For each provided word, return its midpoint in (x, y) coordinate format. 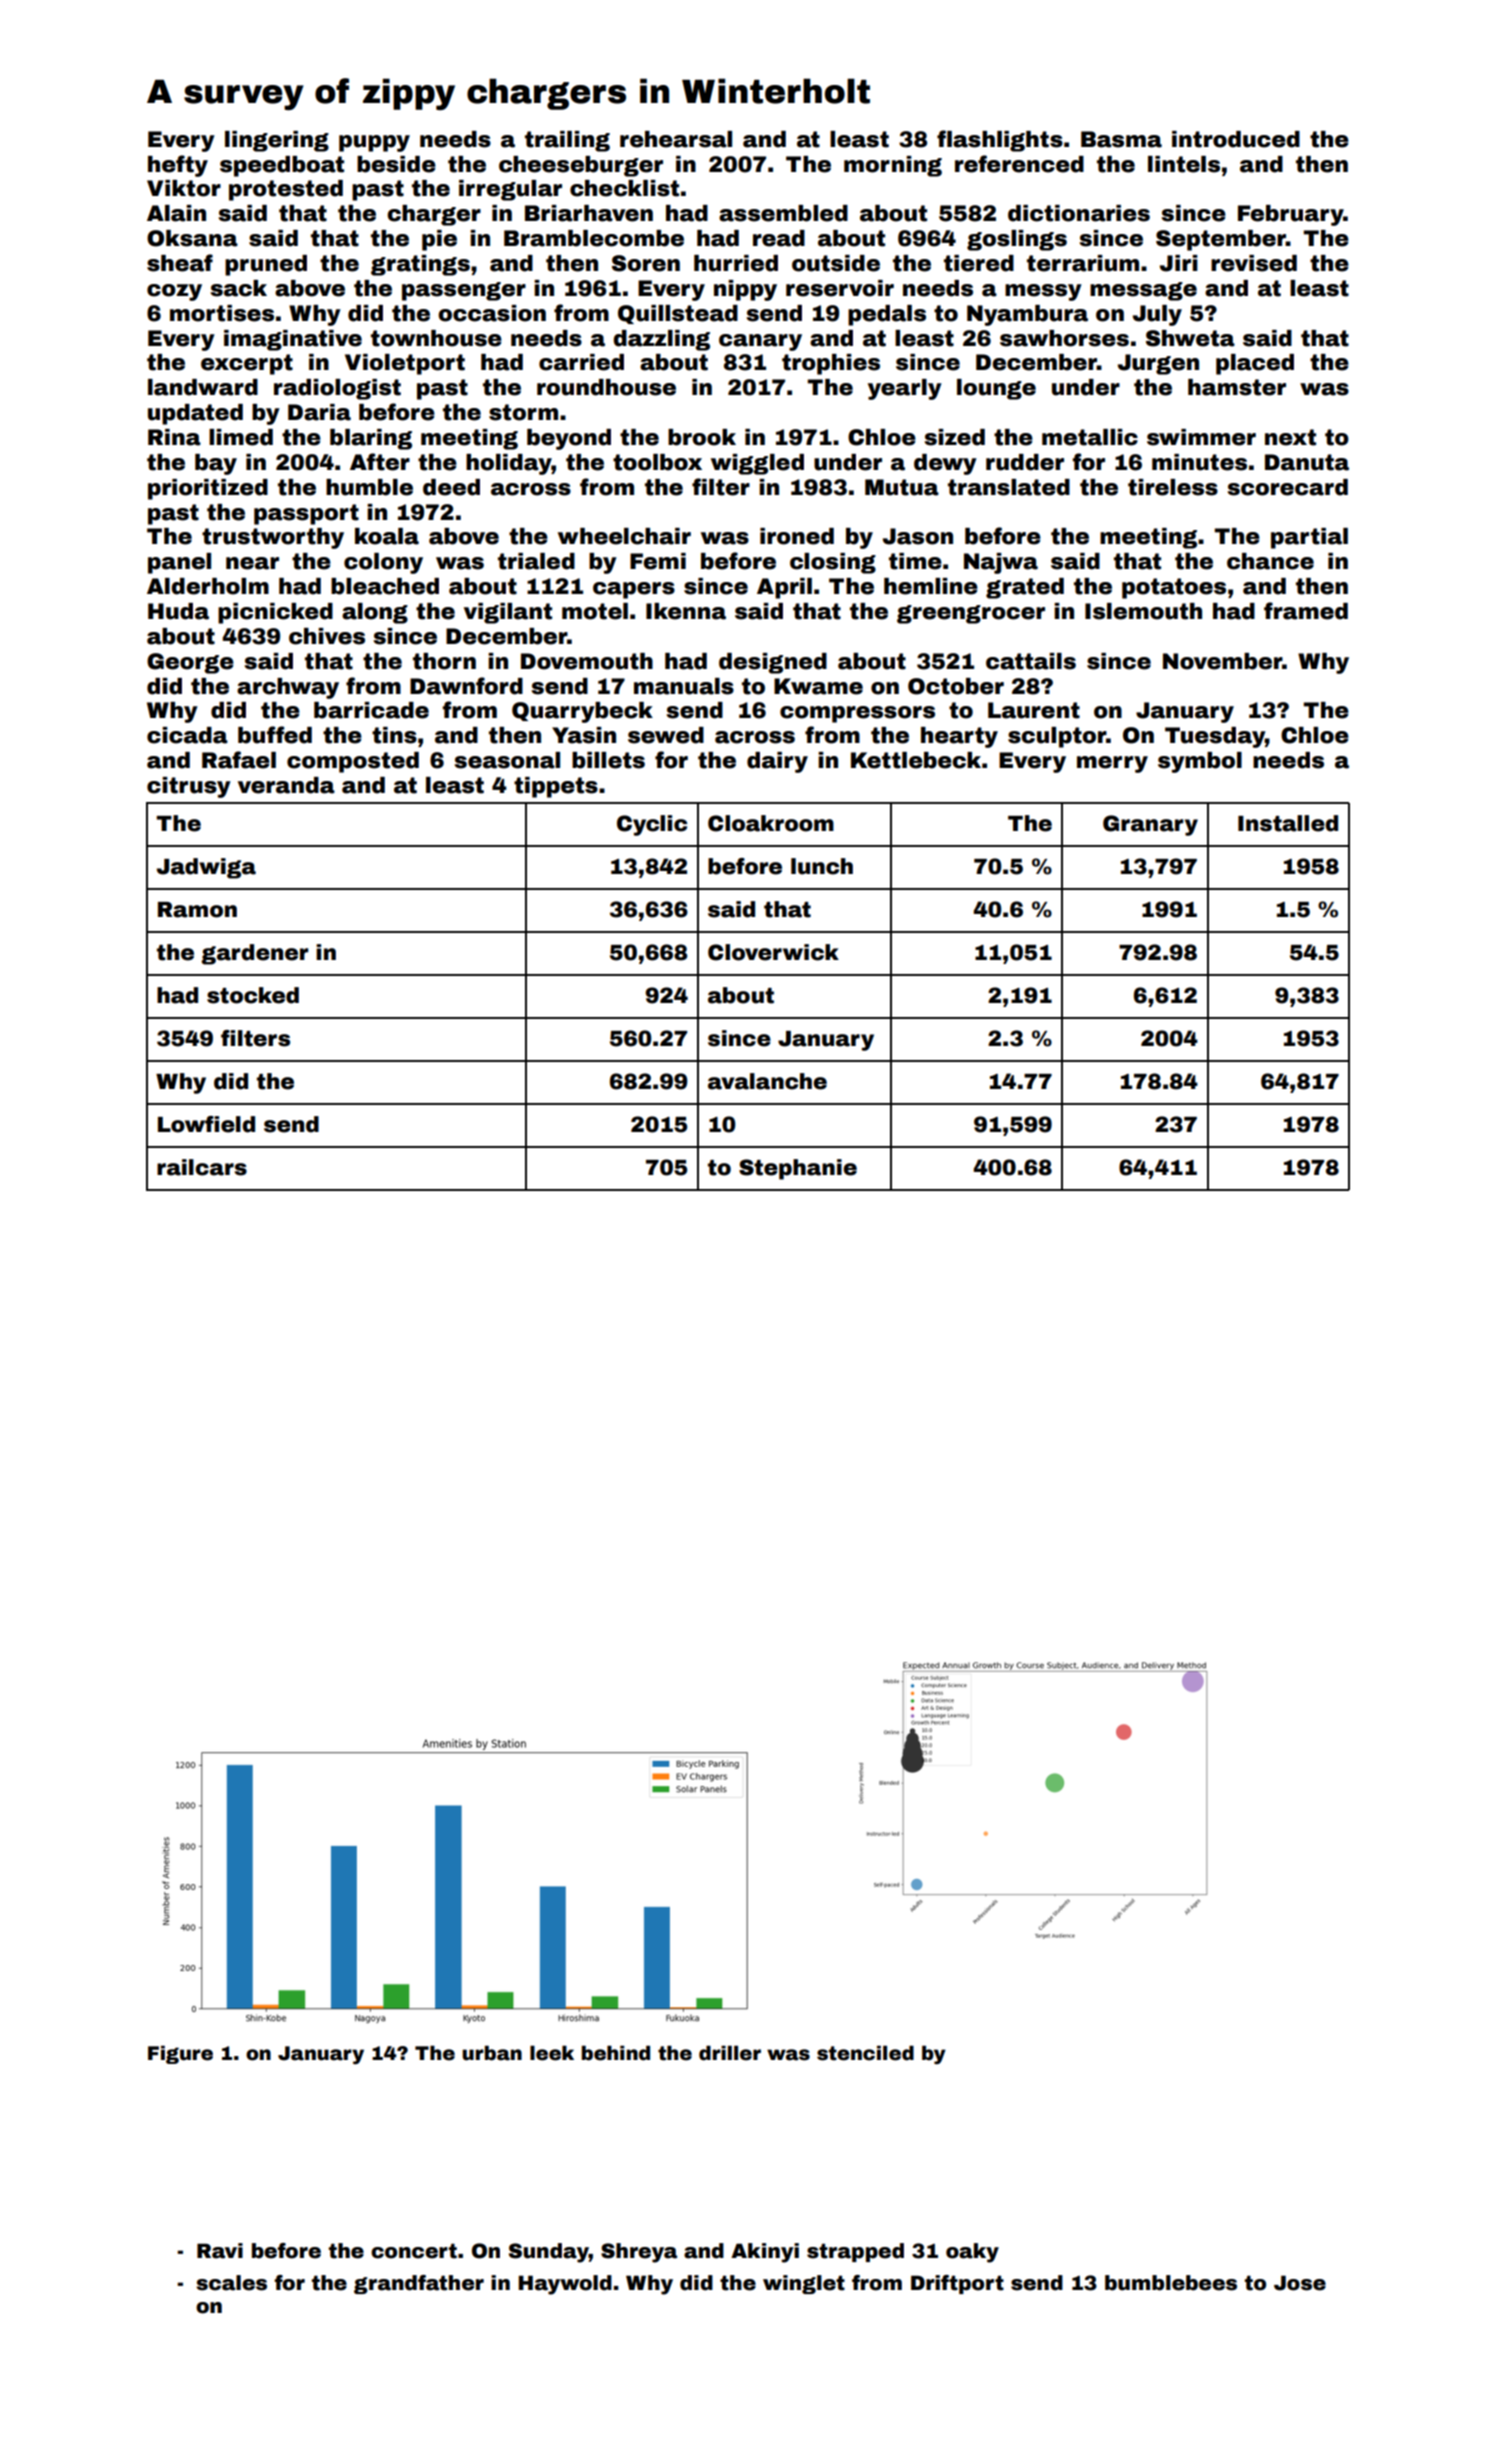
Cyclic (652, 825)
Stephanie (798, 1169)
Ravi (220, 2251)
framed (1306, 611)
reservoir (840, 288)
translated (1009, 487)
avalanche (767, 1081)
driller (730, 2053)
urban (492, 2053)
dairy (777, 762)
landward (203, 387)
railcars (202, 1167)
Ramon (197, 910)
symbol (1200, 762)
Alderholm (208, 586)
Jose (1300, 2283)
